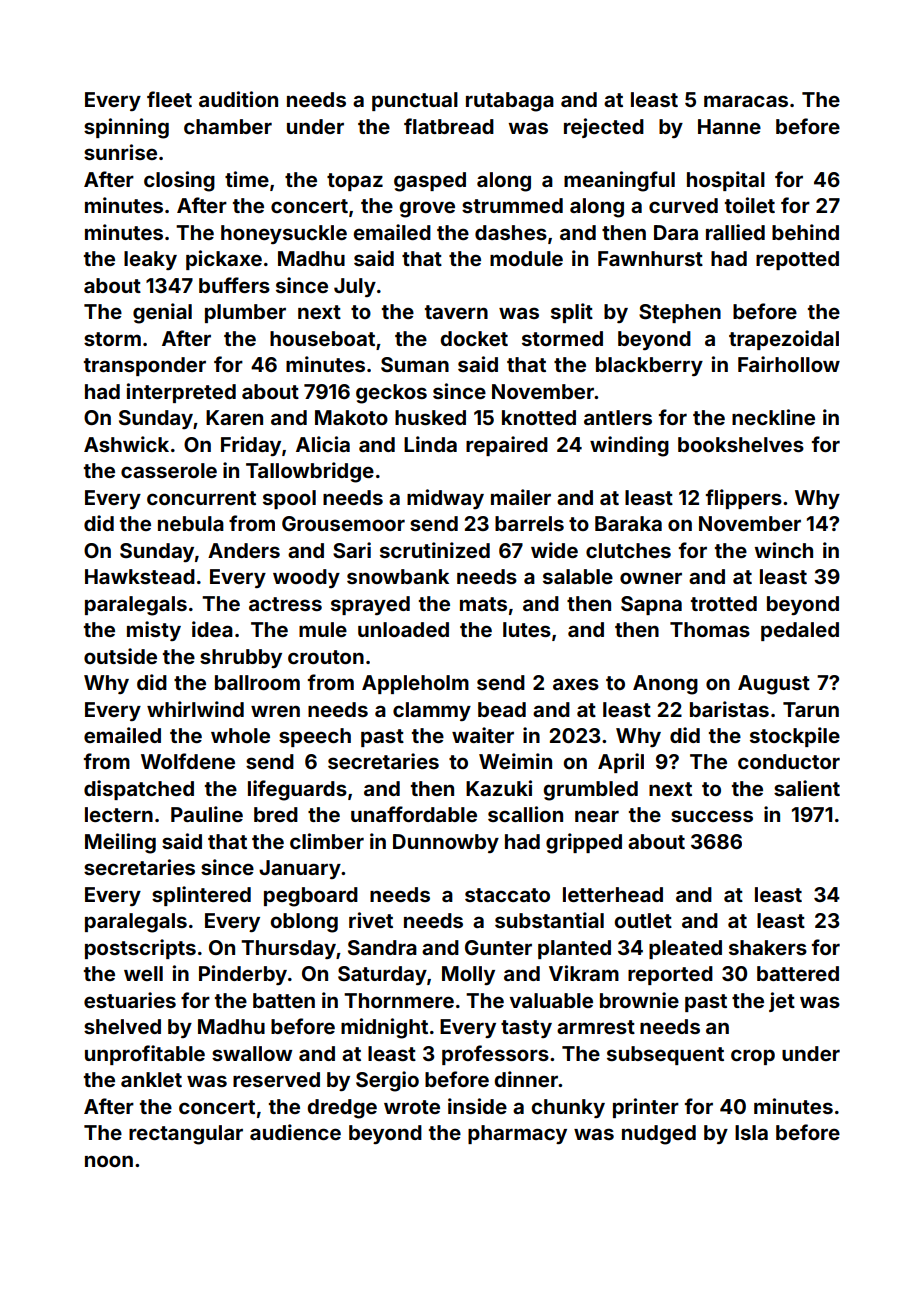  What do you see at coordinates (746, 101) in the image?
I see `maracas` at bounding box center [746, 101].
